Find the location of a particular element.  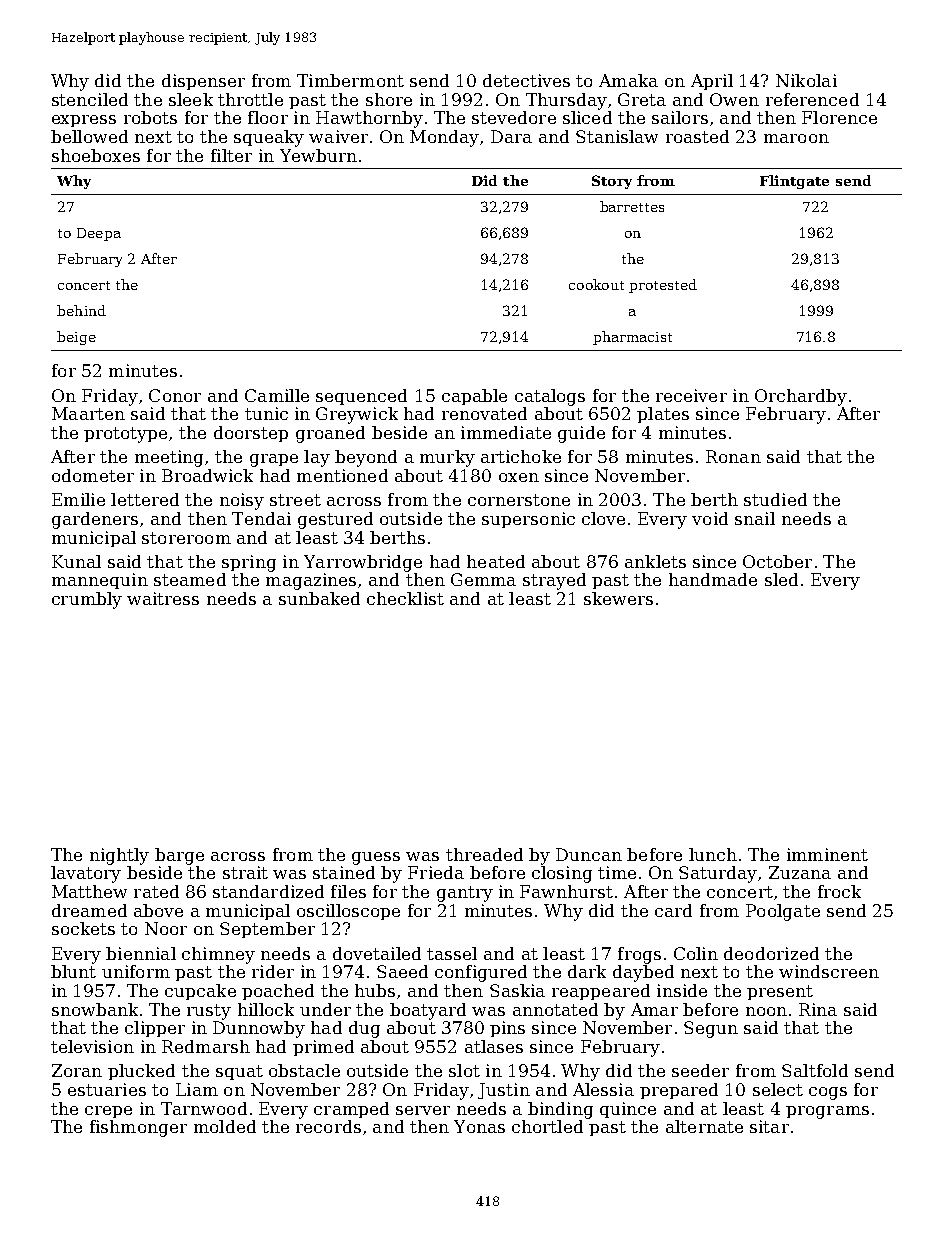

alternate is located at coordinates (704, 1126).
